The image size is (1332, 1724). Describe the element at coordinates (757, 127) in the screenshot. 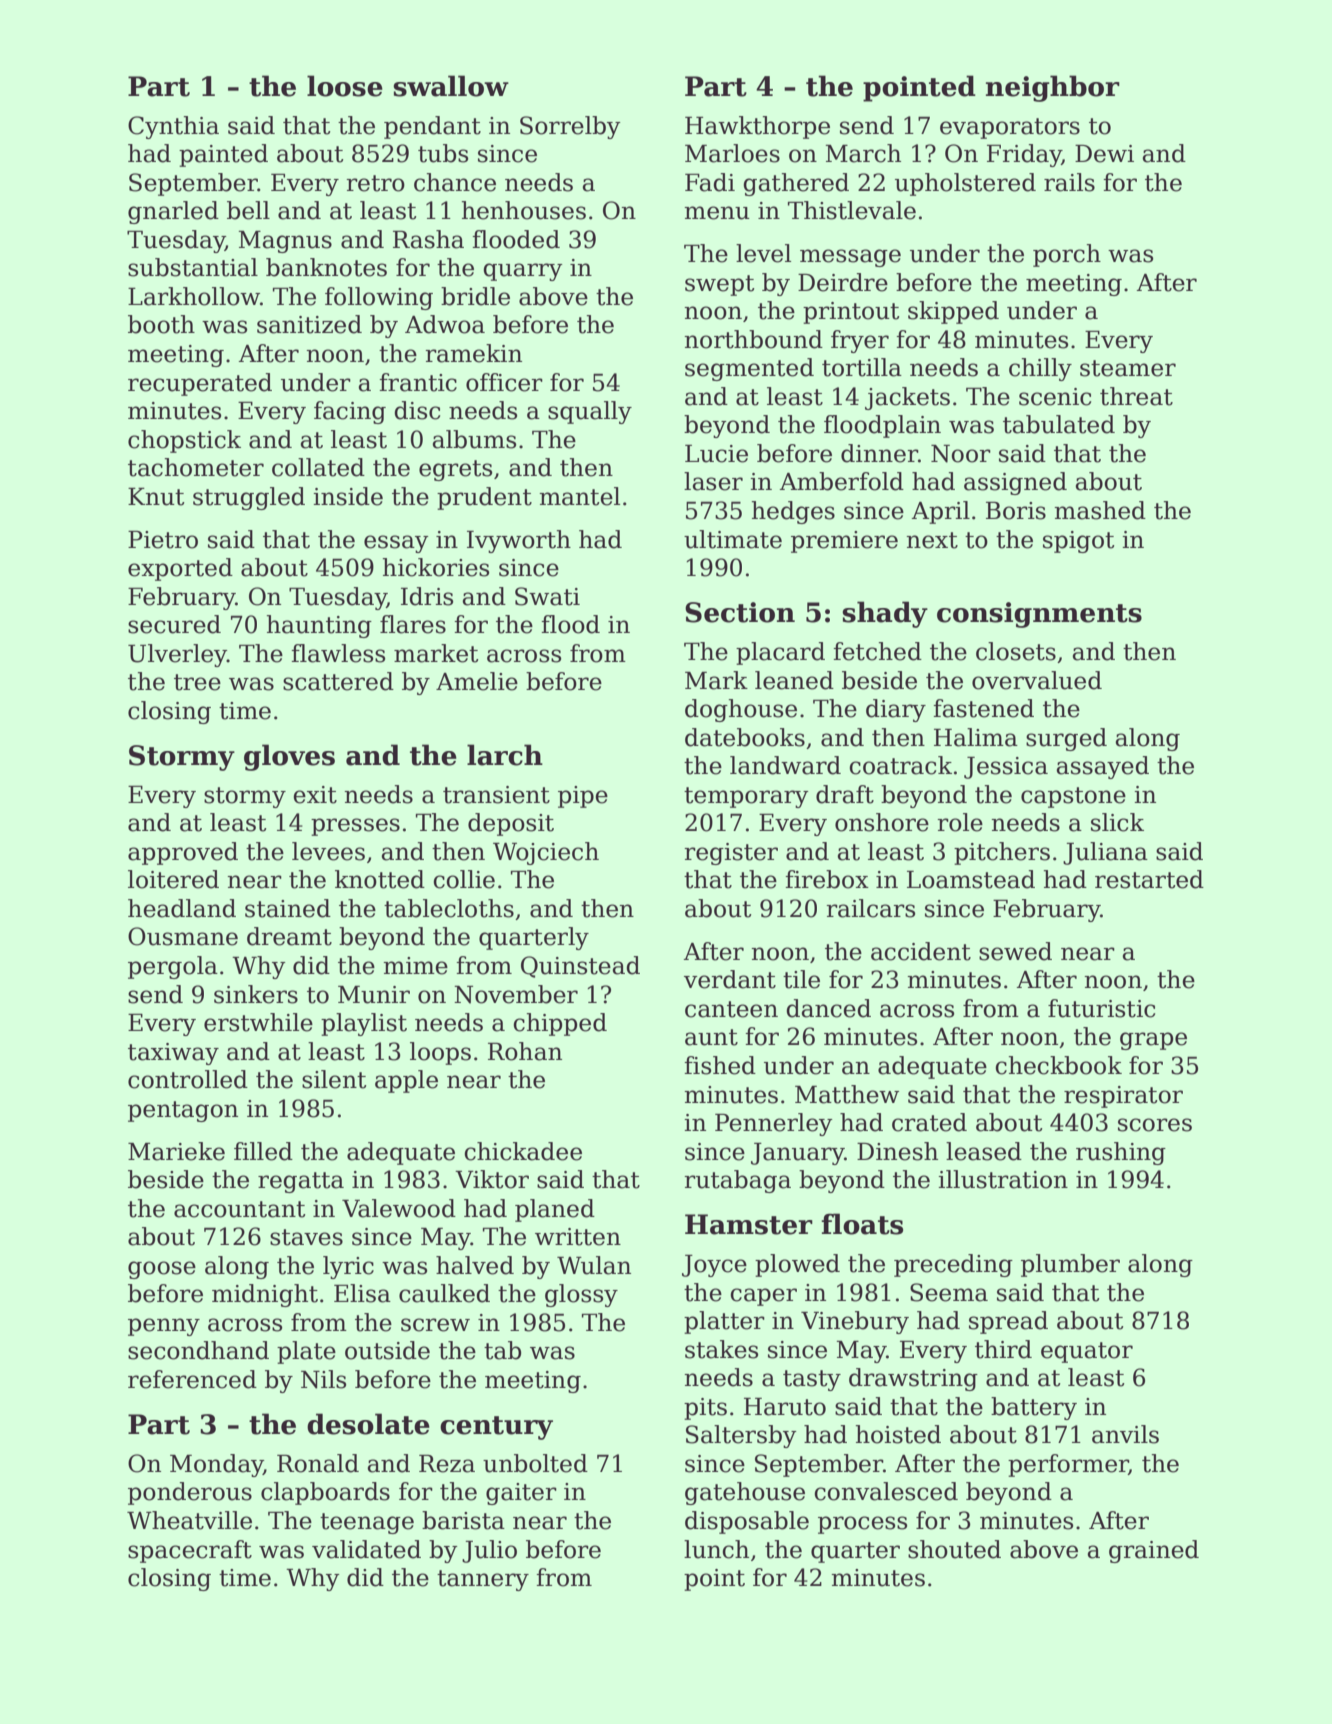

I see `Hawkthorpe` at that location.
